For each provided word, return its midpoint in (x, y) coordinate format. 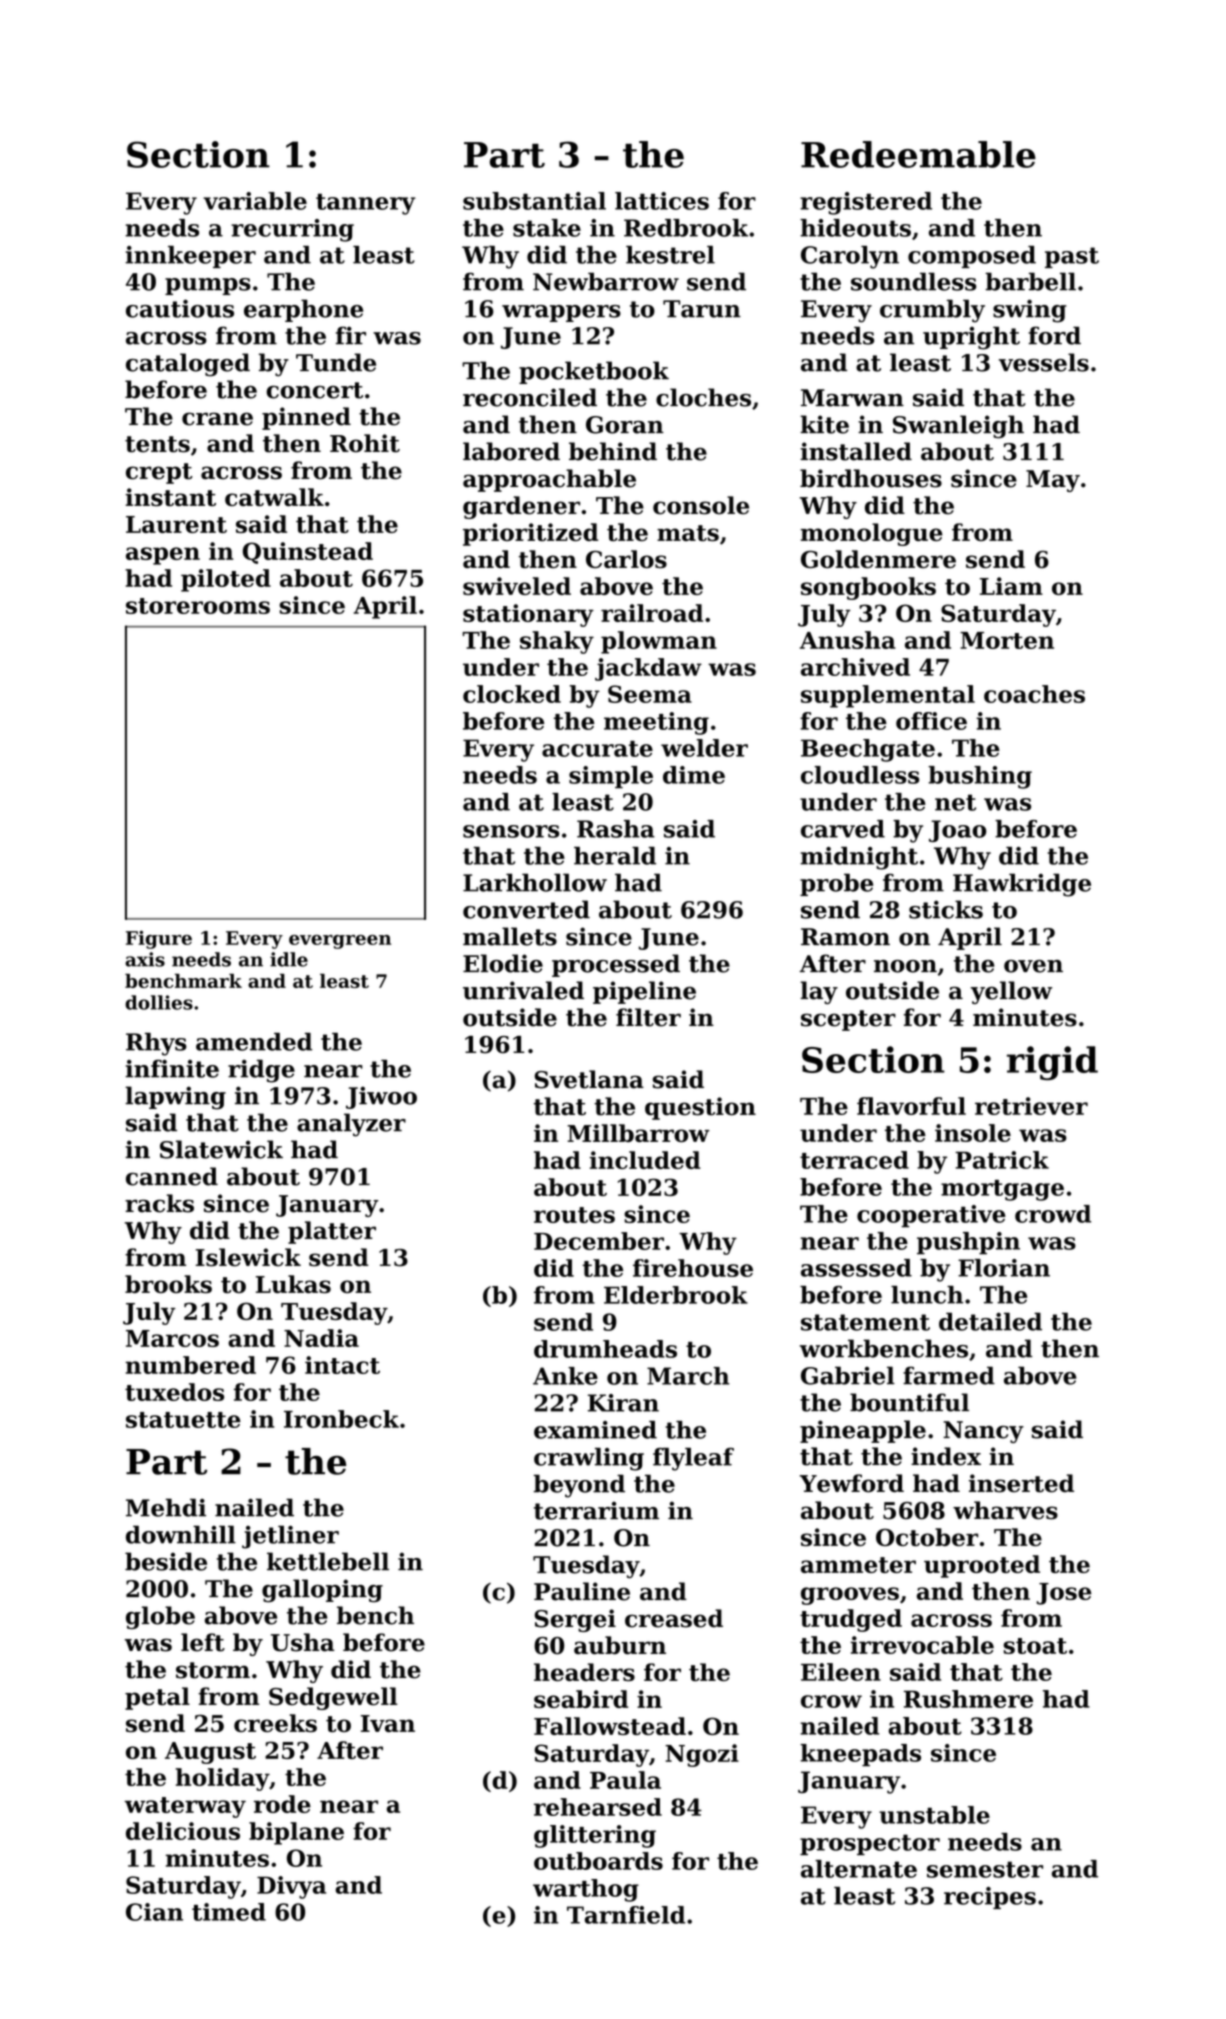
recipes (990, 1898)
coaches (1034, 694)
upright (971, 338)
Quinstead (308, 553)
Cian (154, 1912)
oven (1033, 966)
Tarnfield (626, 1915)
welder (704, 748)
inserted (1021, 1483)
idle (289, 959)
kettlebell (328, 1561)
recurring (292, 230)
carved (843, 829)
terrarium (596, 1510)
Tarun (702, 309)
